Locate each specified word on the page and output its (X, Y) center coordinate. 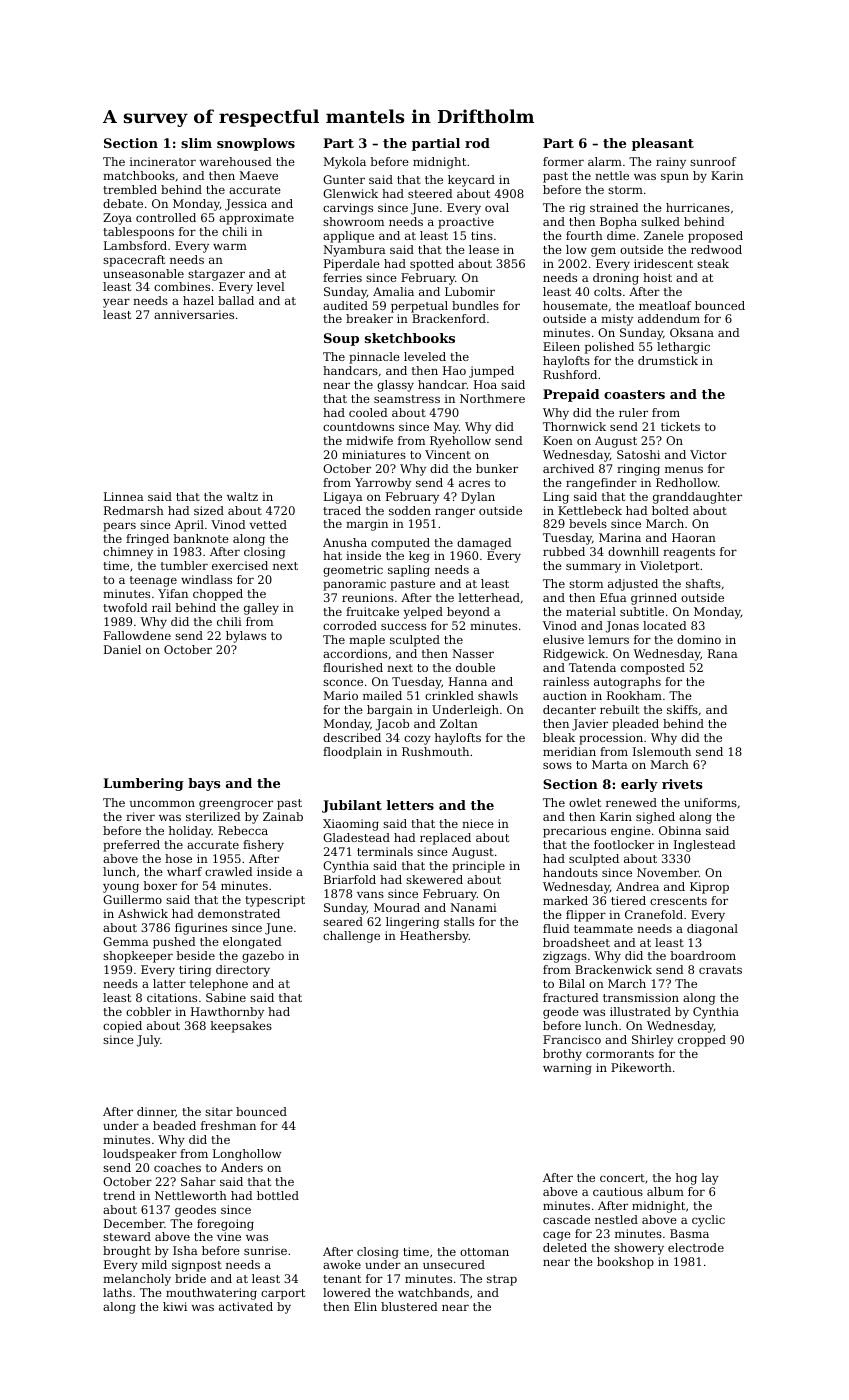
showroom (353, 221)
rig (577, 209)
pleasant (663, 144)
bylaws (246, 637)
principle (478, 867)
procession (611, 739)
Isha (185, 1250)
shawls (498, 695)
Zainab (283, 816)
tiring (195, 971)
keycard (471, 181)
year (116, 303)
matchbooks (139, 175)
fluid (556, 928)
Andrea (637, 886)
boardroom (703, 955)
